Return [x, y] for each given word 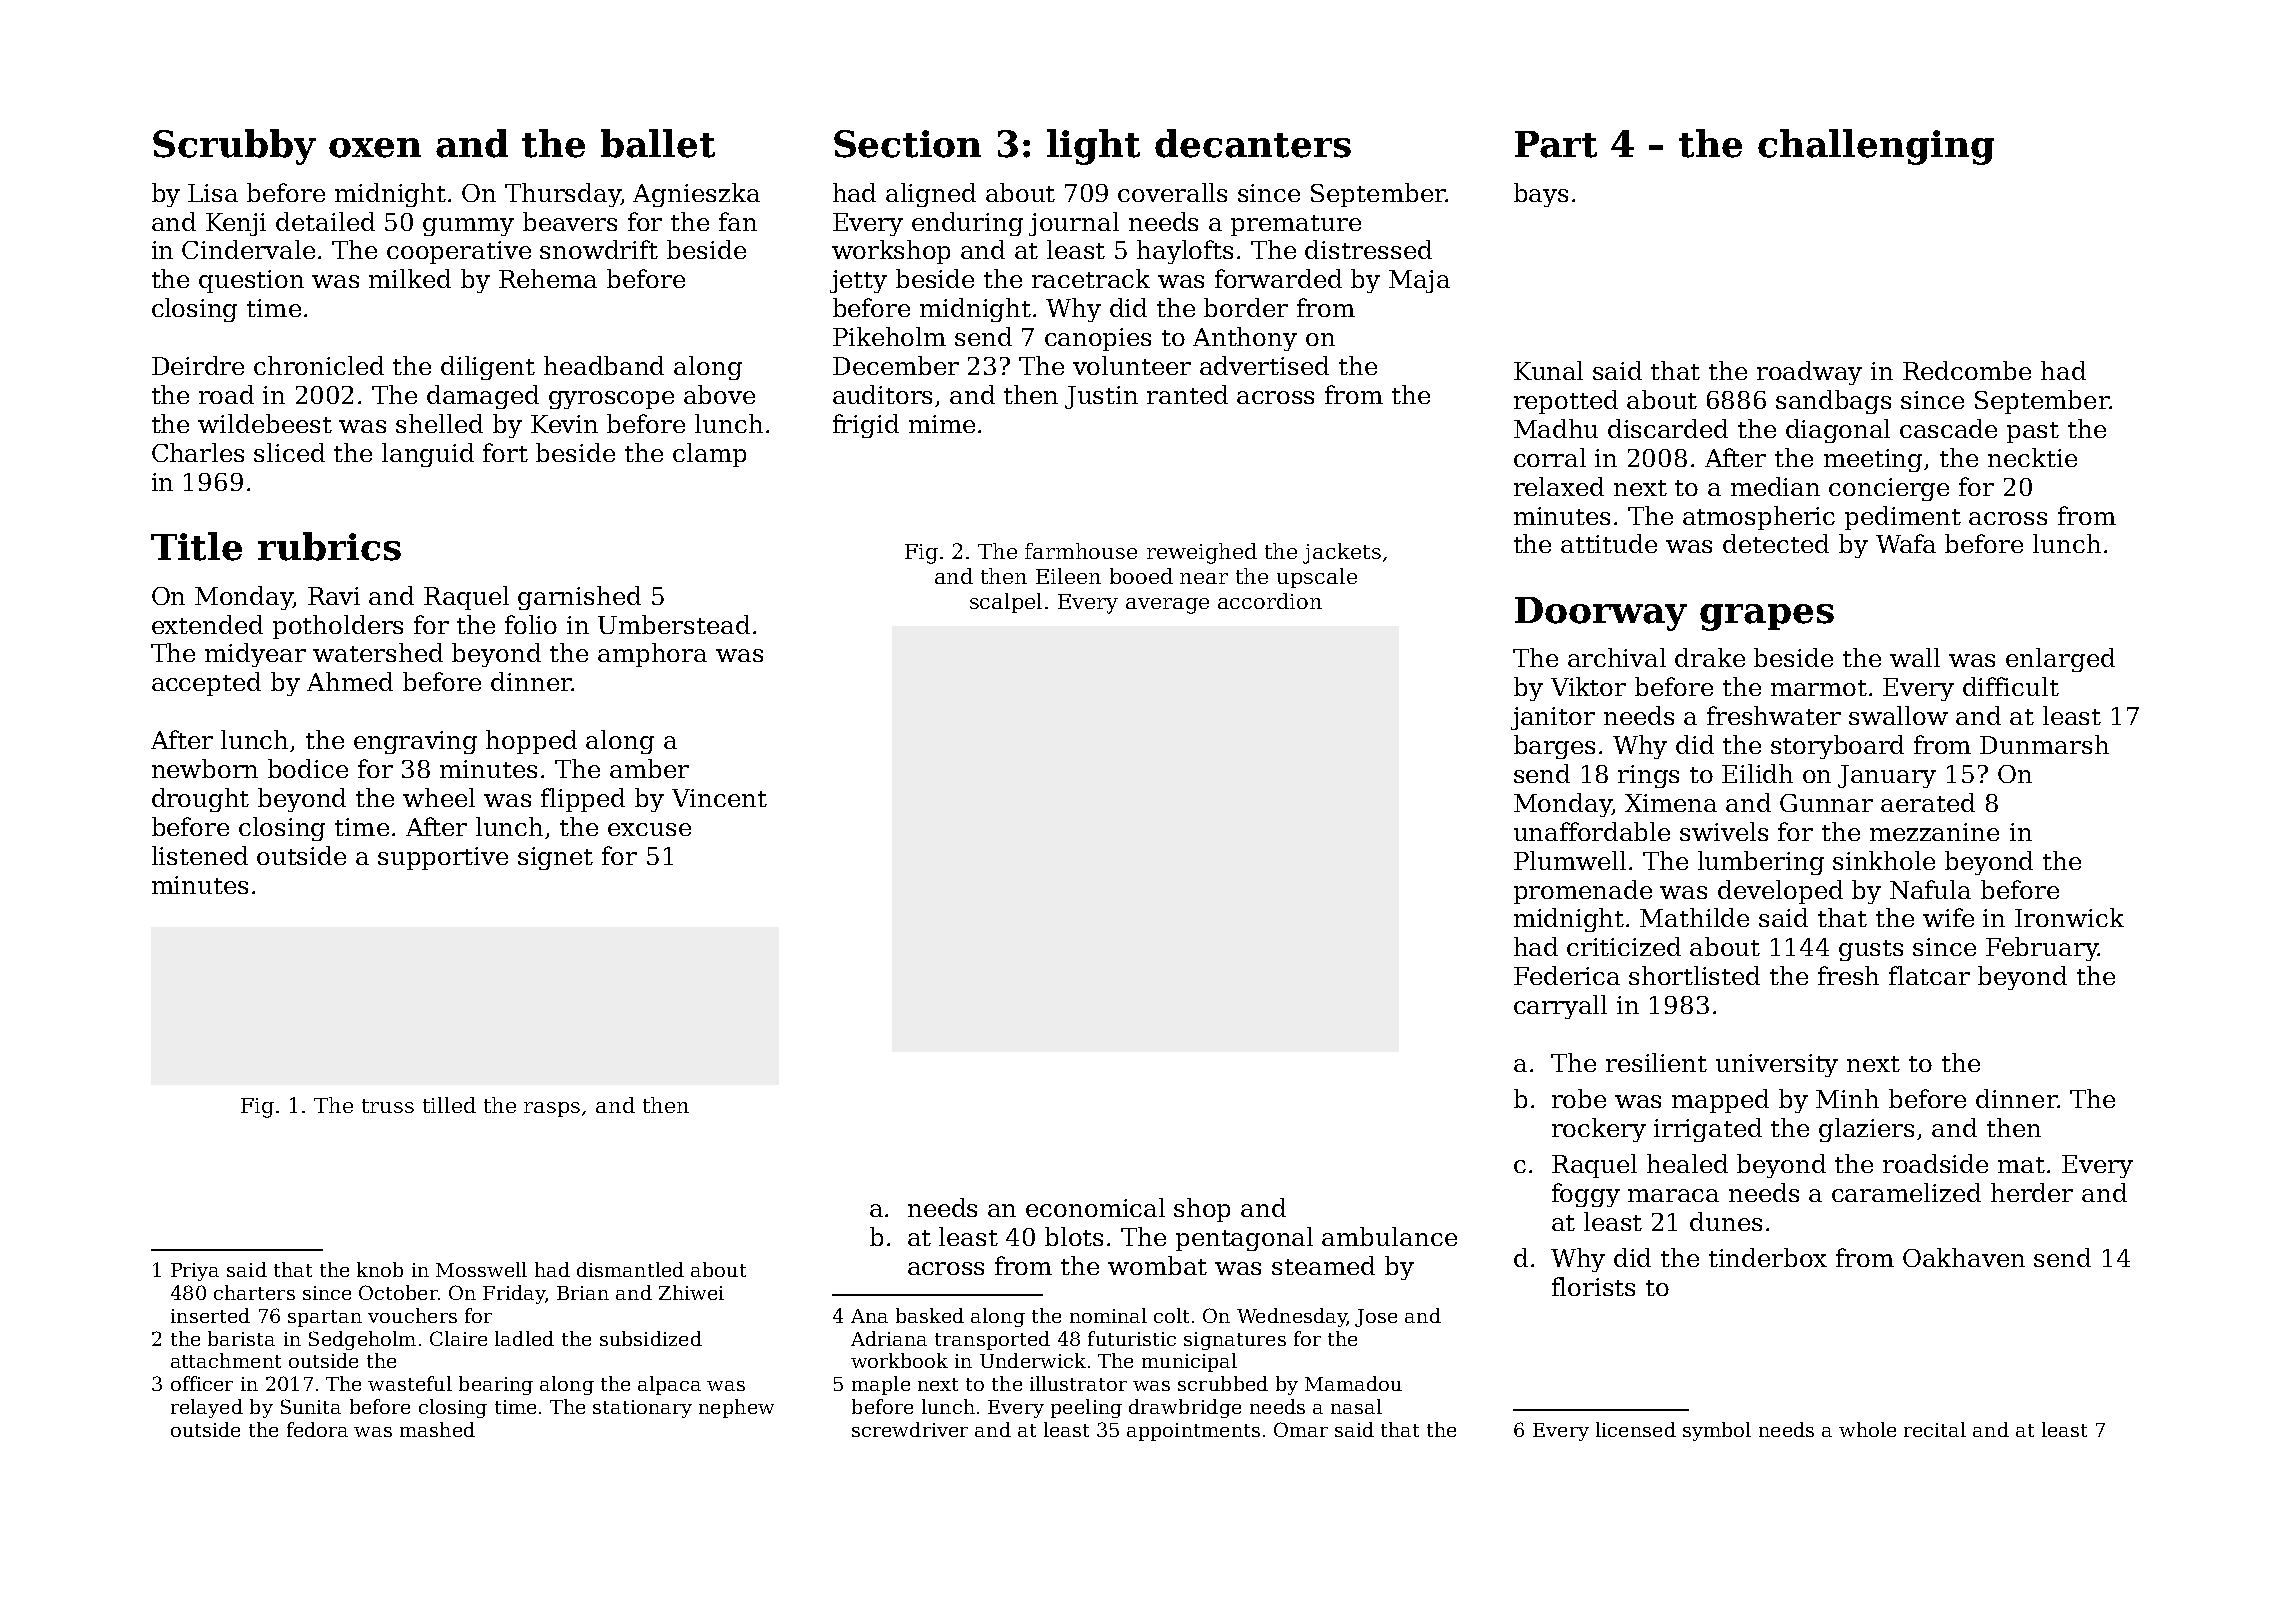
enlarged [2060, 660]
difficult [2011, 686]
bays [1541, 195]
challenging [1876, 147]
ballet [658, 143]
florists [1593, 1286]
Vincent [719, 798]
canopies [1098, 339]
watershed [378, 652]
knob [380, 1269]
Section [907, 144]
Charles [198, 452]
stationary [642, 1409]
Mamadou [1353, 1383]
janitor [1553, 718]
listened [200, 855]
